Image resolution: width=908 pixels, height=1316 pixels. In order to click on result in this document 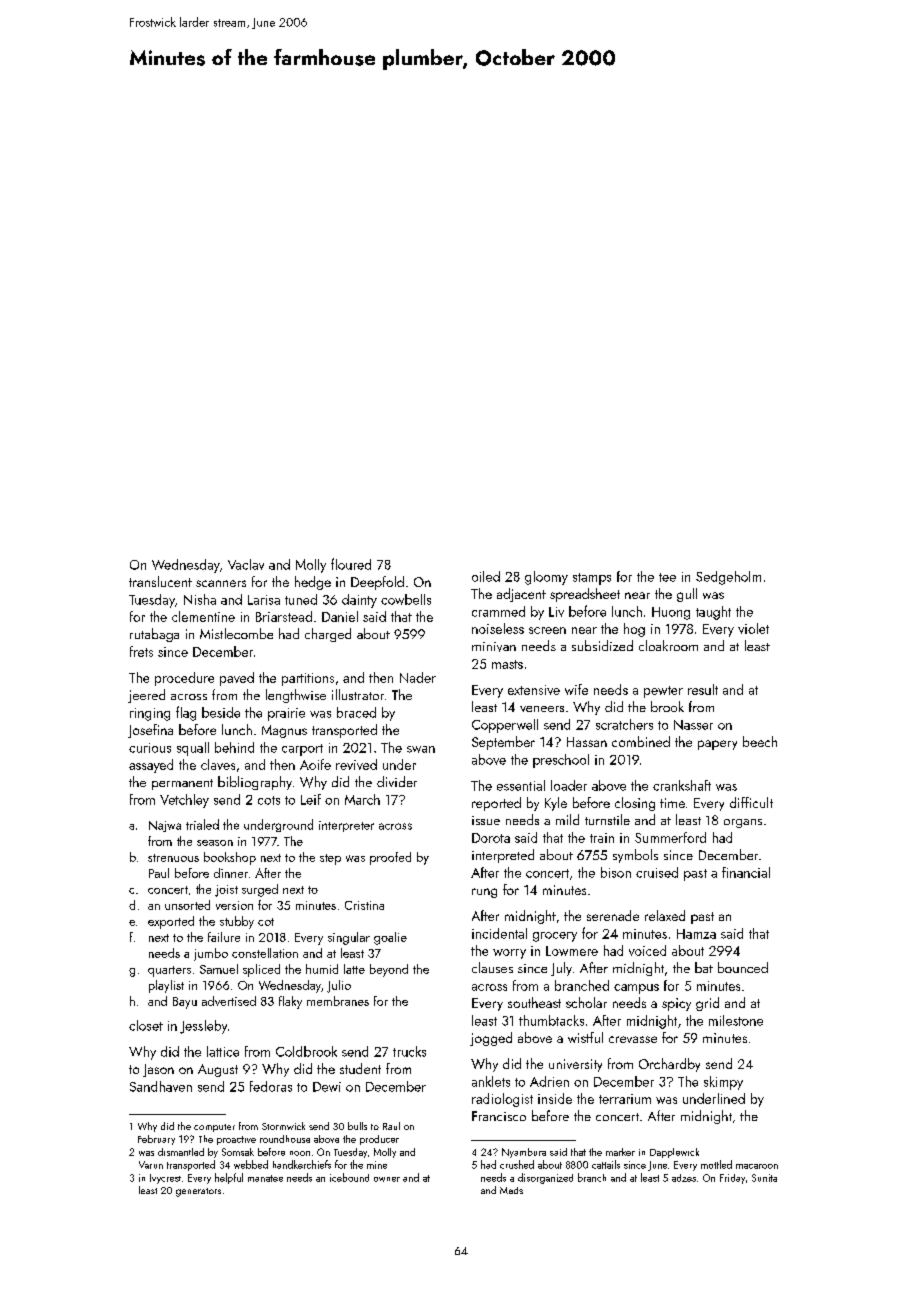, I will do `click(703, 689)`.
